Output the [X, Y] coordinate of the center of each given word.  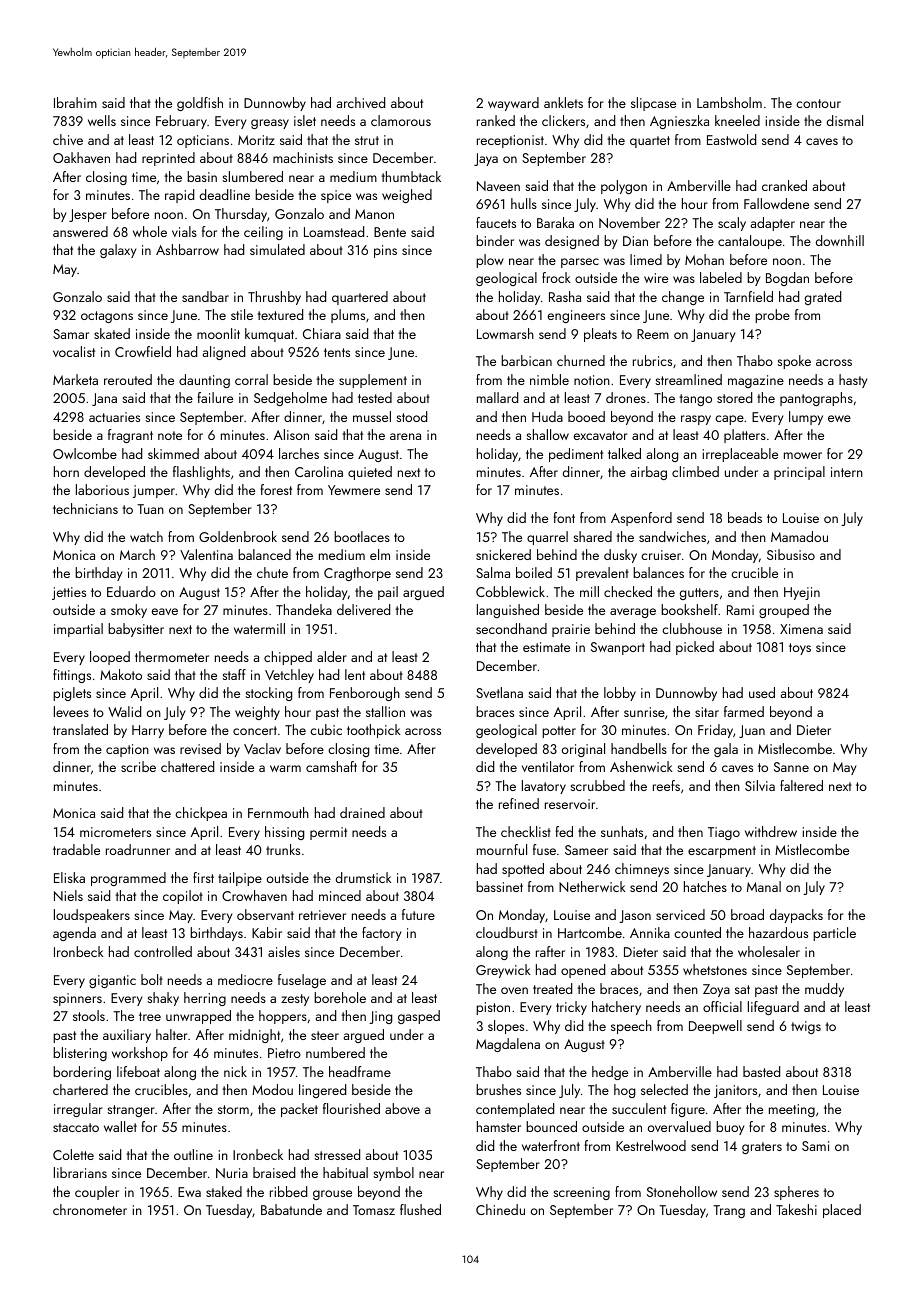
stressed [337, 1154]
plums [348, 316]
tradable [76, 849]
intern [847, 472]
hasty [853, 381]
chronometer [90, 1209]
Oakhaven [81, 157]
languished [508, 611]
